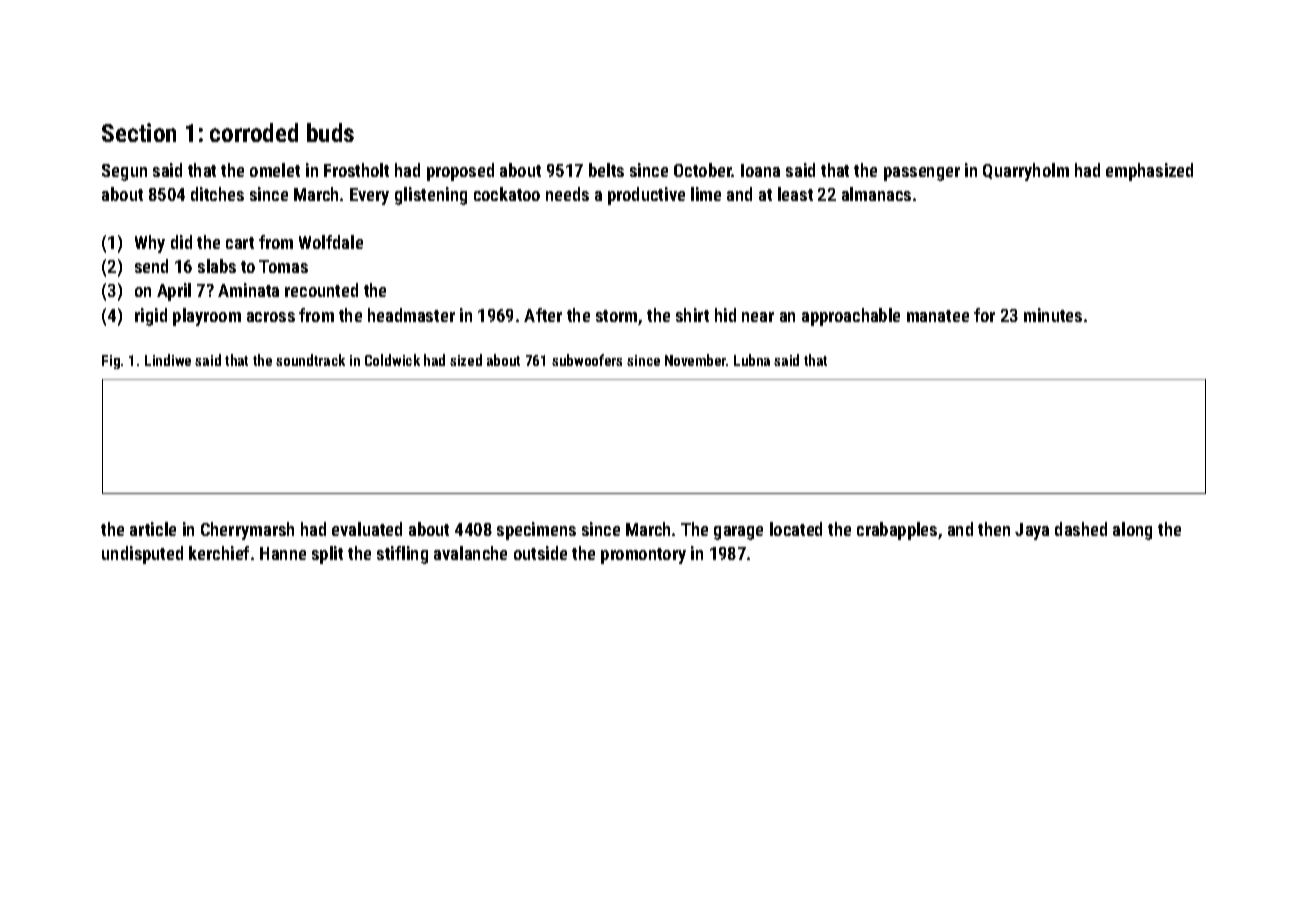 The image size is (1308, 924). What do you see at coordinates (994, 529) in the document?
I see `then` at bounding box center [994, 529].
